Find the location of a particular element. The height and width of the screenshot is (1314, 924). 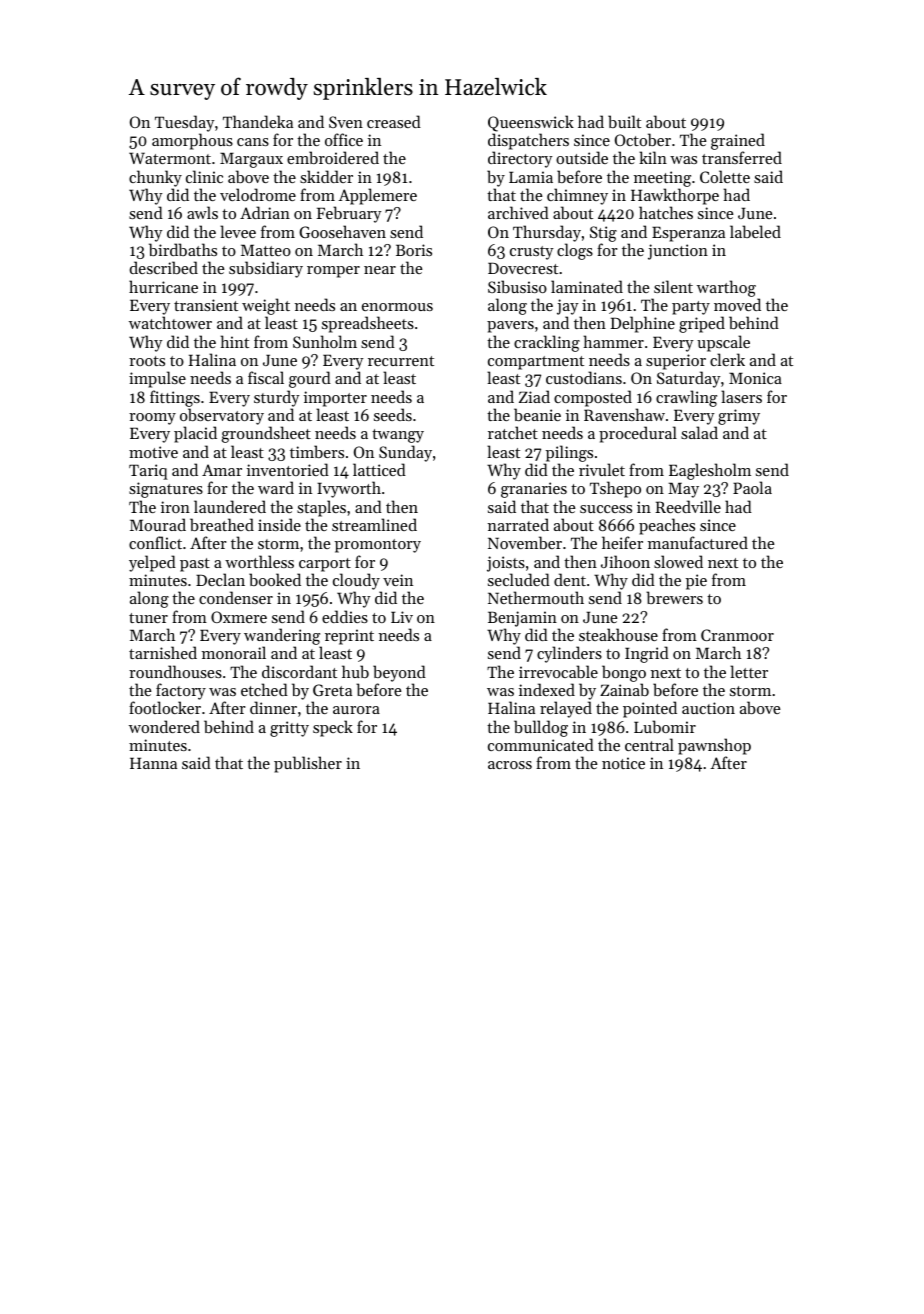

tarnished is located at coordinates (163, 652).
